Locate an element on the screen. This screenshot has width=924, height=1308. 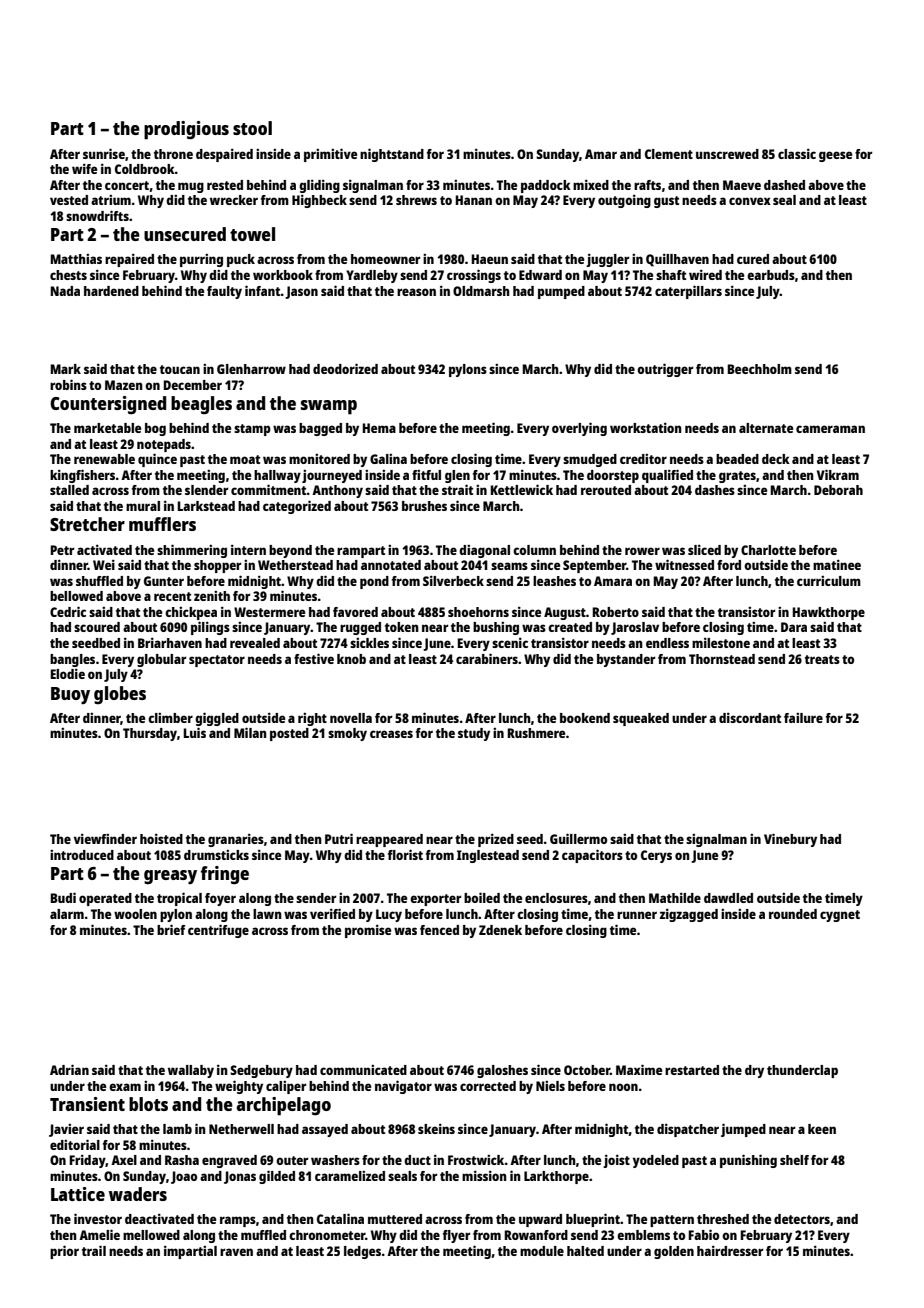
bookend is located at coordinates (585, 718).
